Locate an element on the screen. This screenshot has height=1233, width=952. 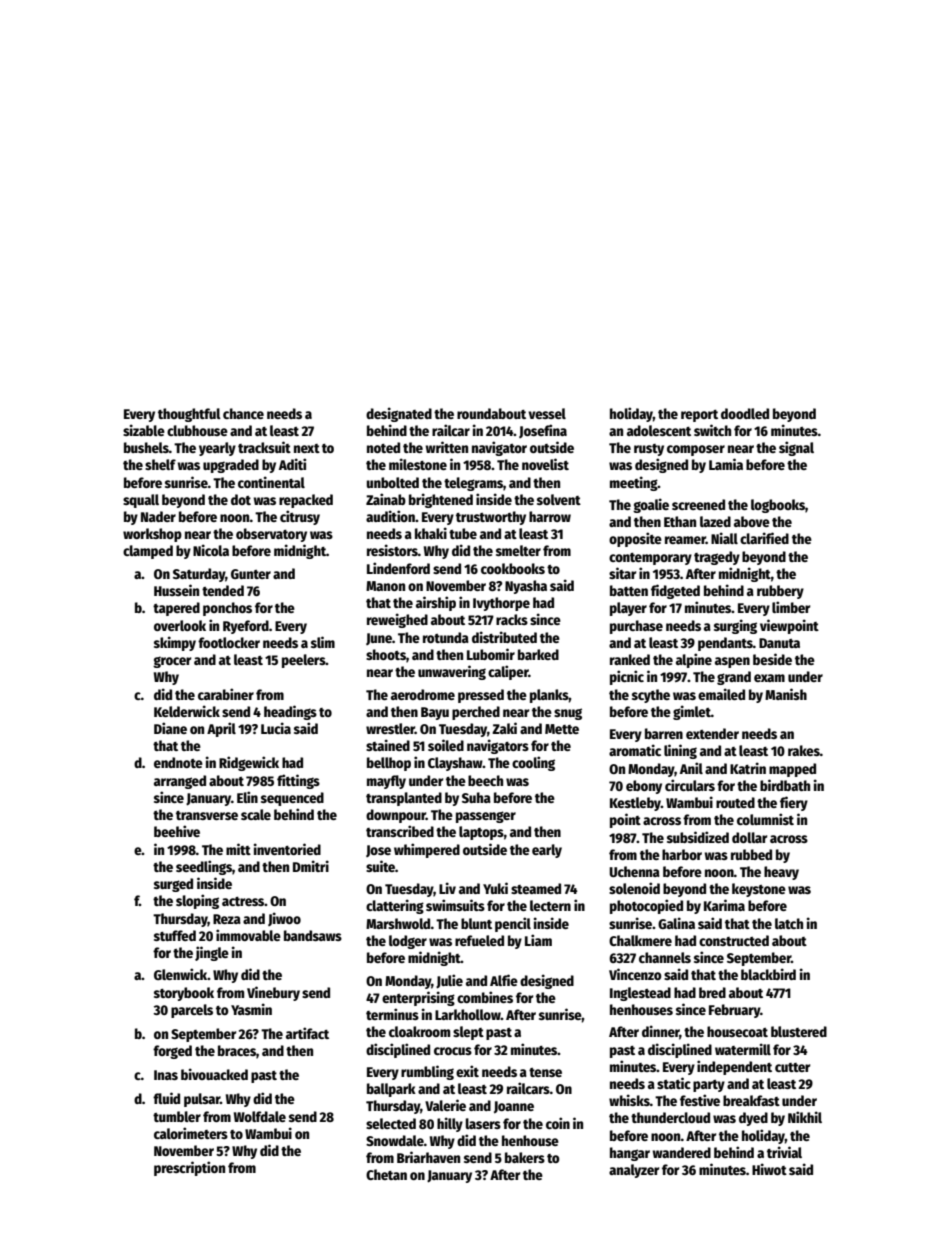
doodled is located at coordinates (745, 413).
